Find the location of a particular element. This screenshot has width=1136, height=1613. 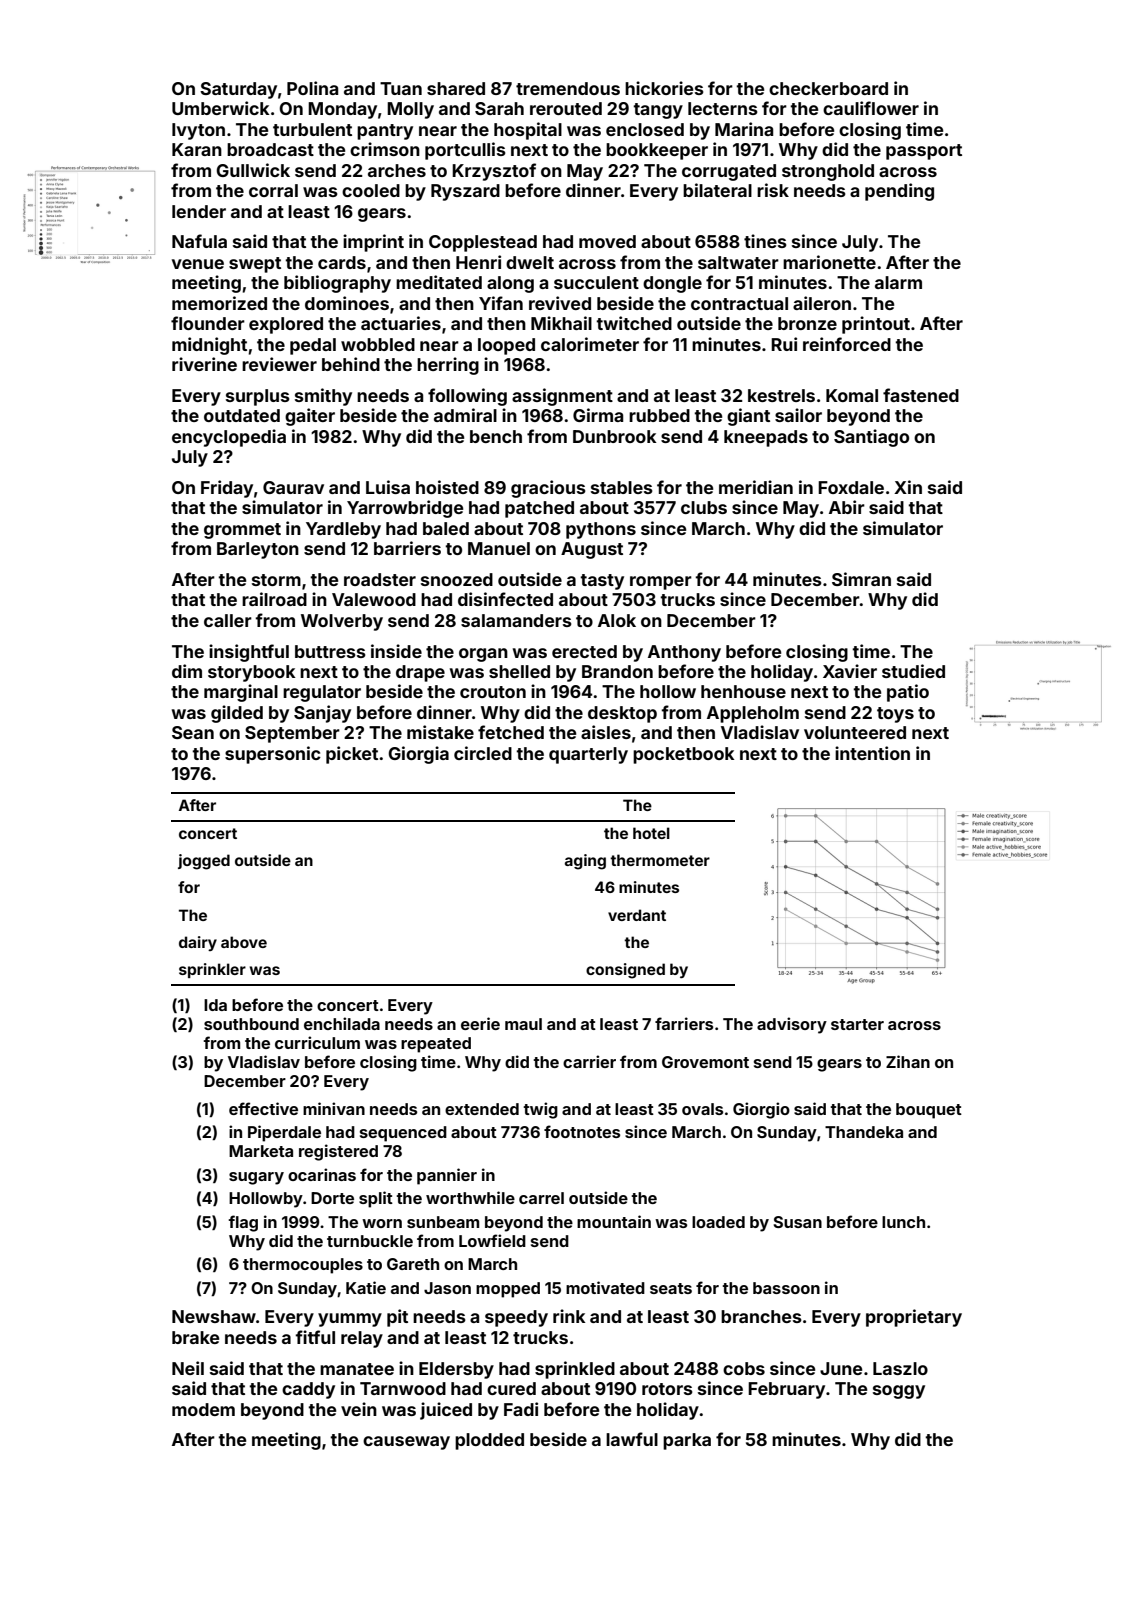

Xin is located at coordinates (908, 487).
